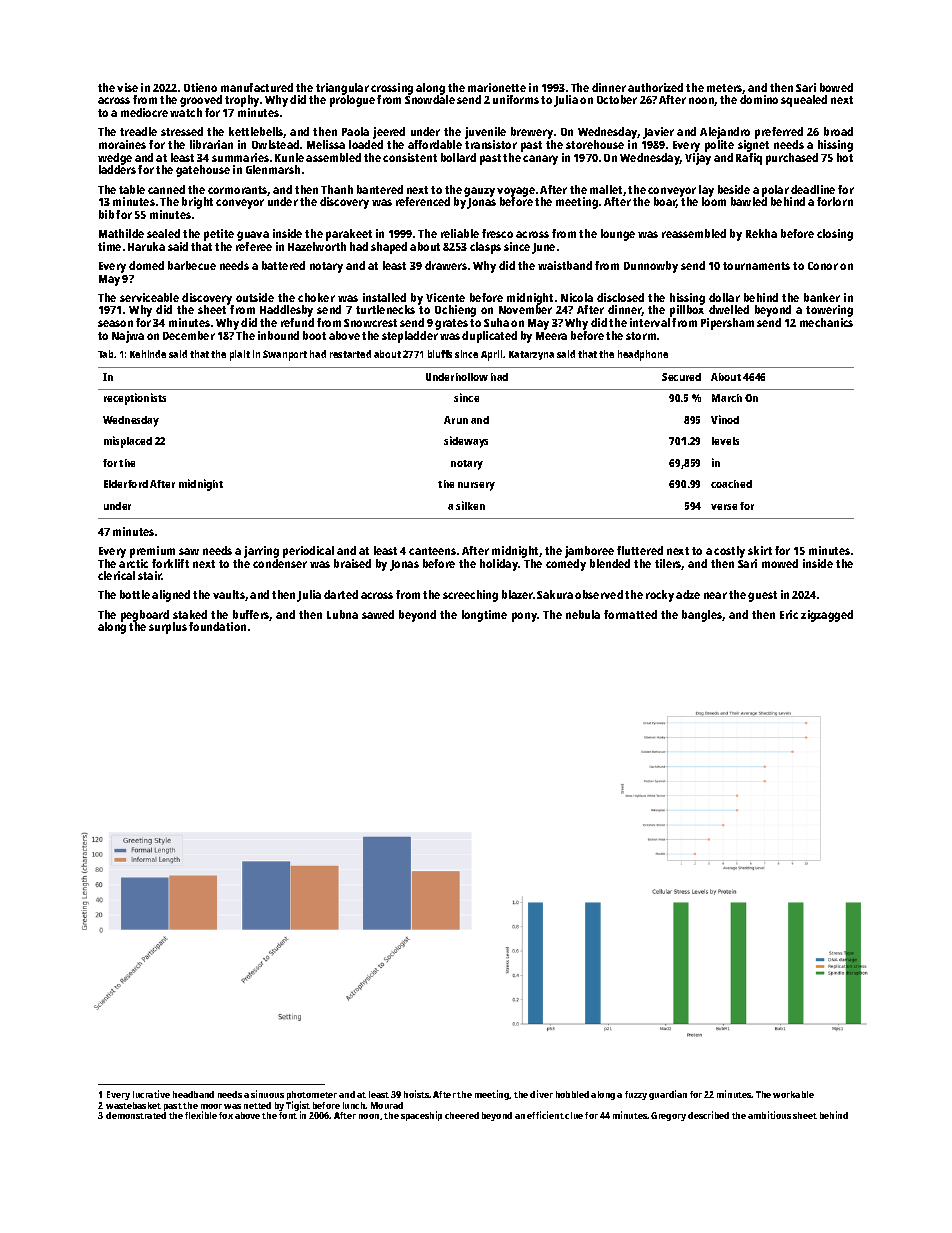 This screenshot has height=1233, width=952. Describe the element at coordinates (827, 616) in the screenshot. I see `zigzagged` at that location.
